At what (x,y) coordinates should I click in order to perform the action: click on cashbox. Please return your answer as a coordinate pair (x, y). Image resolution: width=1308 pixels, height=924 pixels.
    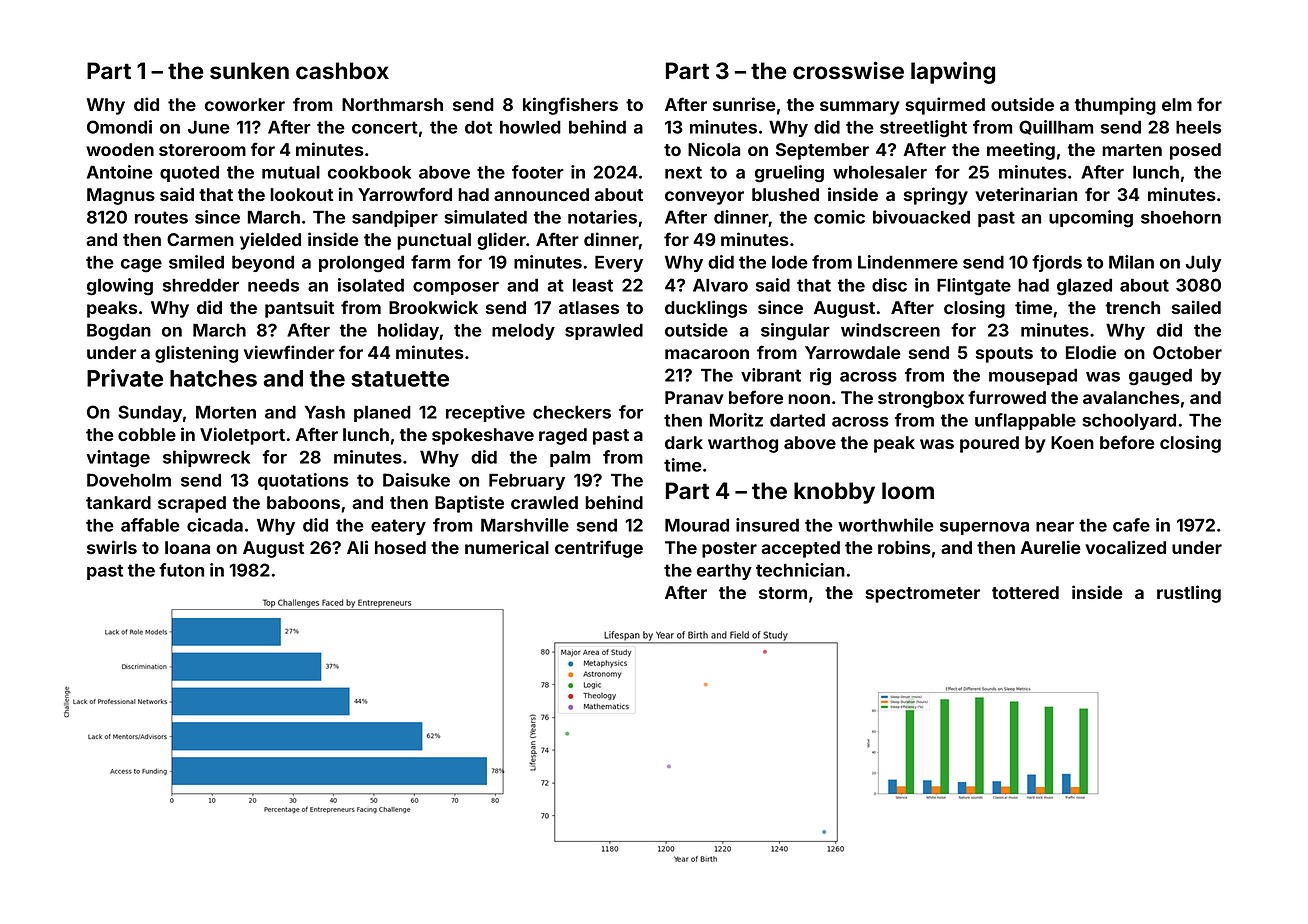
    Looking at the image, I should click on (342, 71).
